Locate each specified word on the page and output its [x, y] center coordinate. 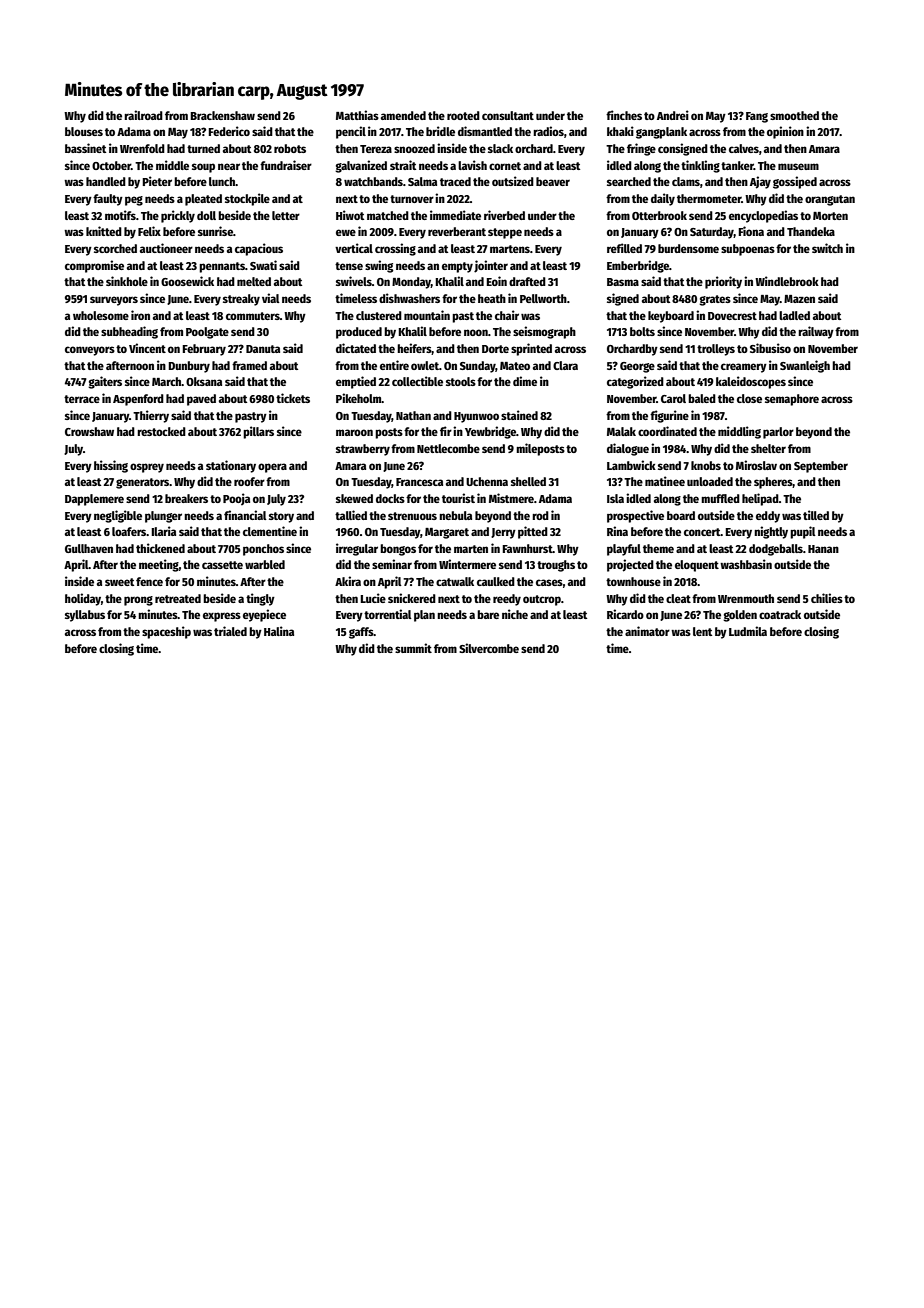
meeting [159, 565]
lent [702, 631]
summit [413, 648]
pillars [258, 432]
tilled [816, 515]
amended [403, 115]
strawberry [363, 450]
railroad [143, 115]
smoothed [794, 115]
